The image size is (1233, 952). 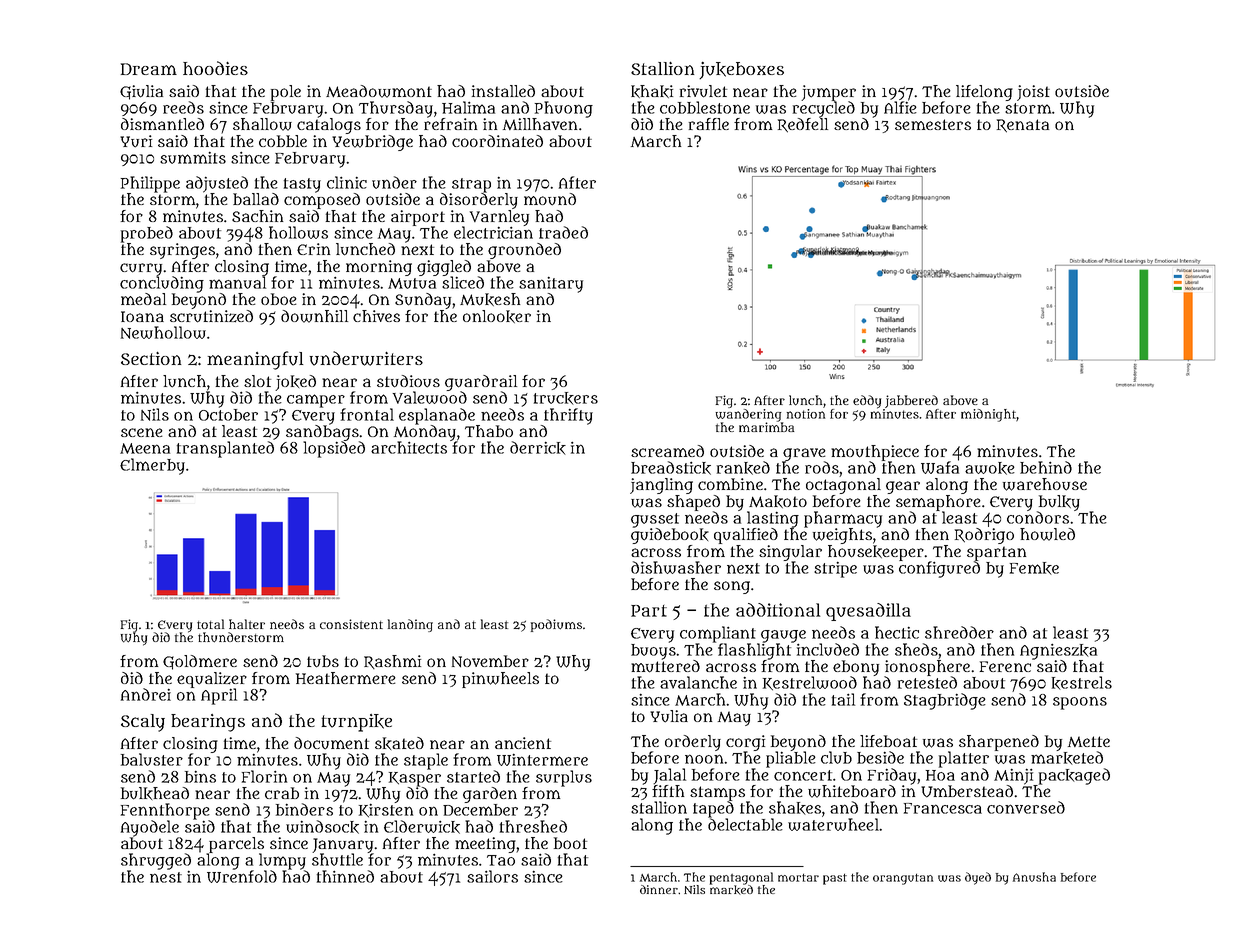 I want to click on Redfell, so click(x=803, y=125).
